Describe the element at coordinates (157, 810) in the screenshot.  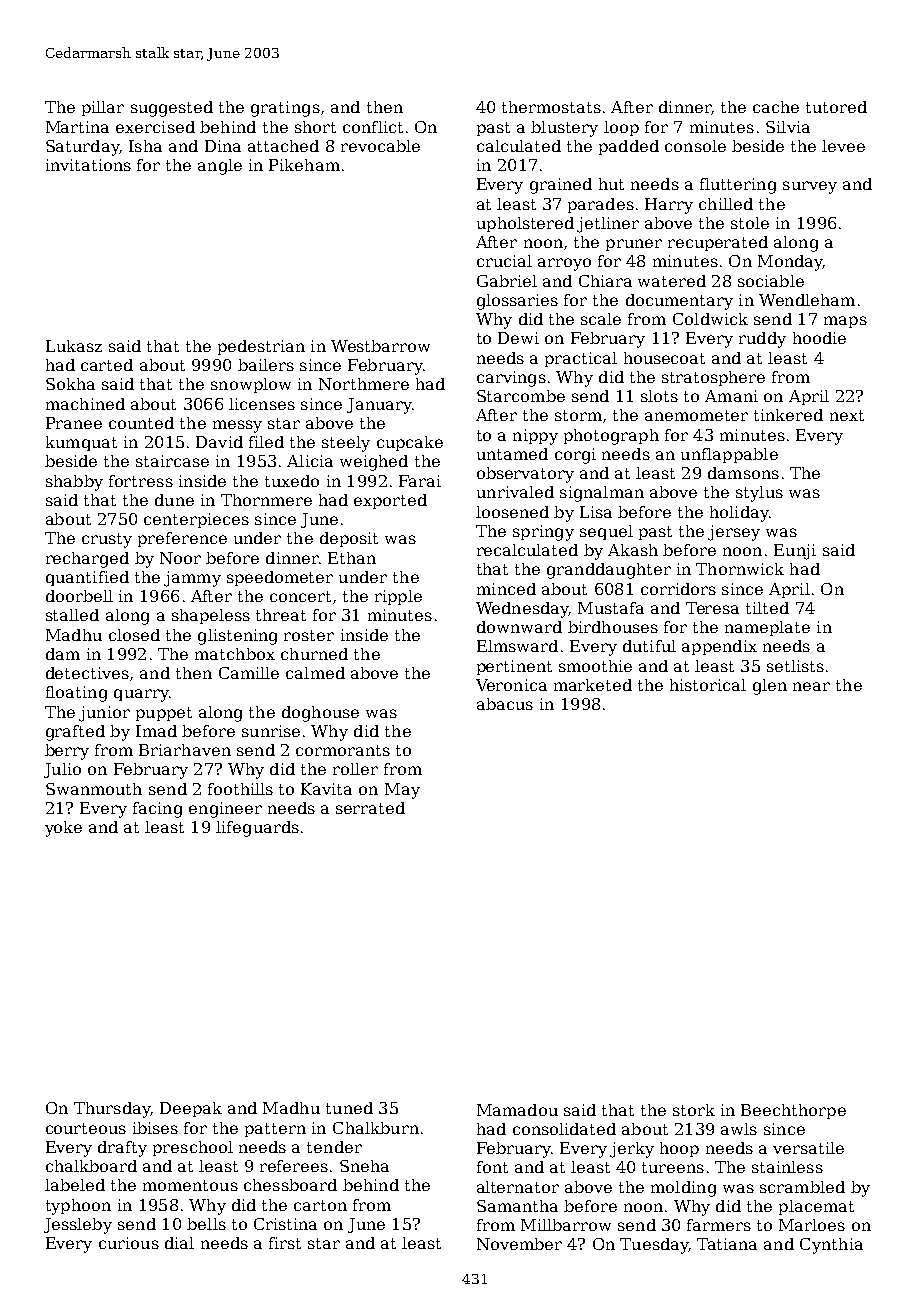
I see `facing` at that location.
